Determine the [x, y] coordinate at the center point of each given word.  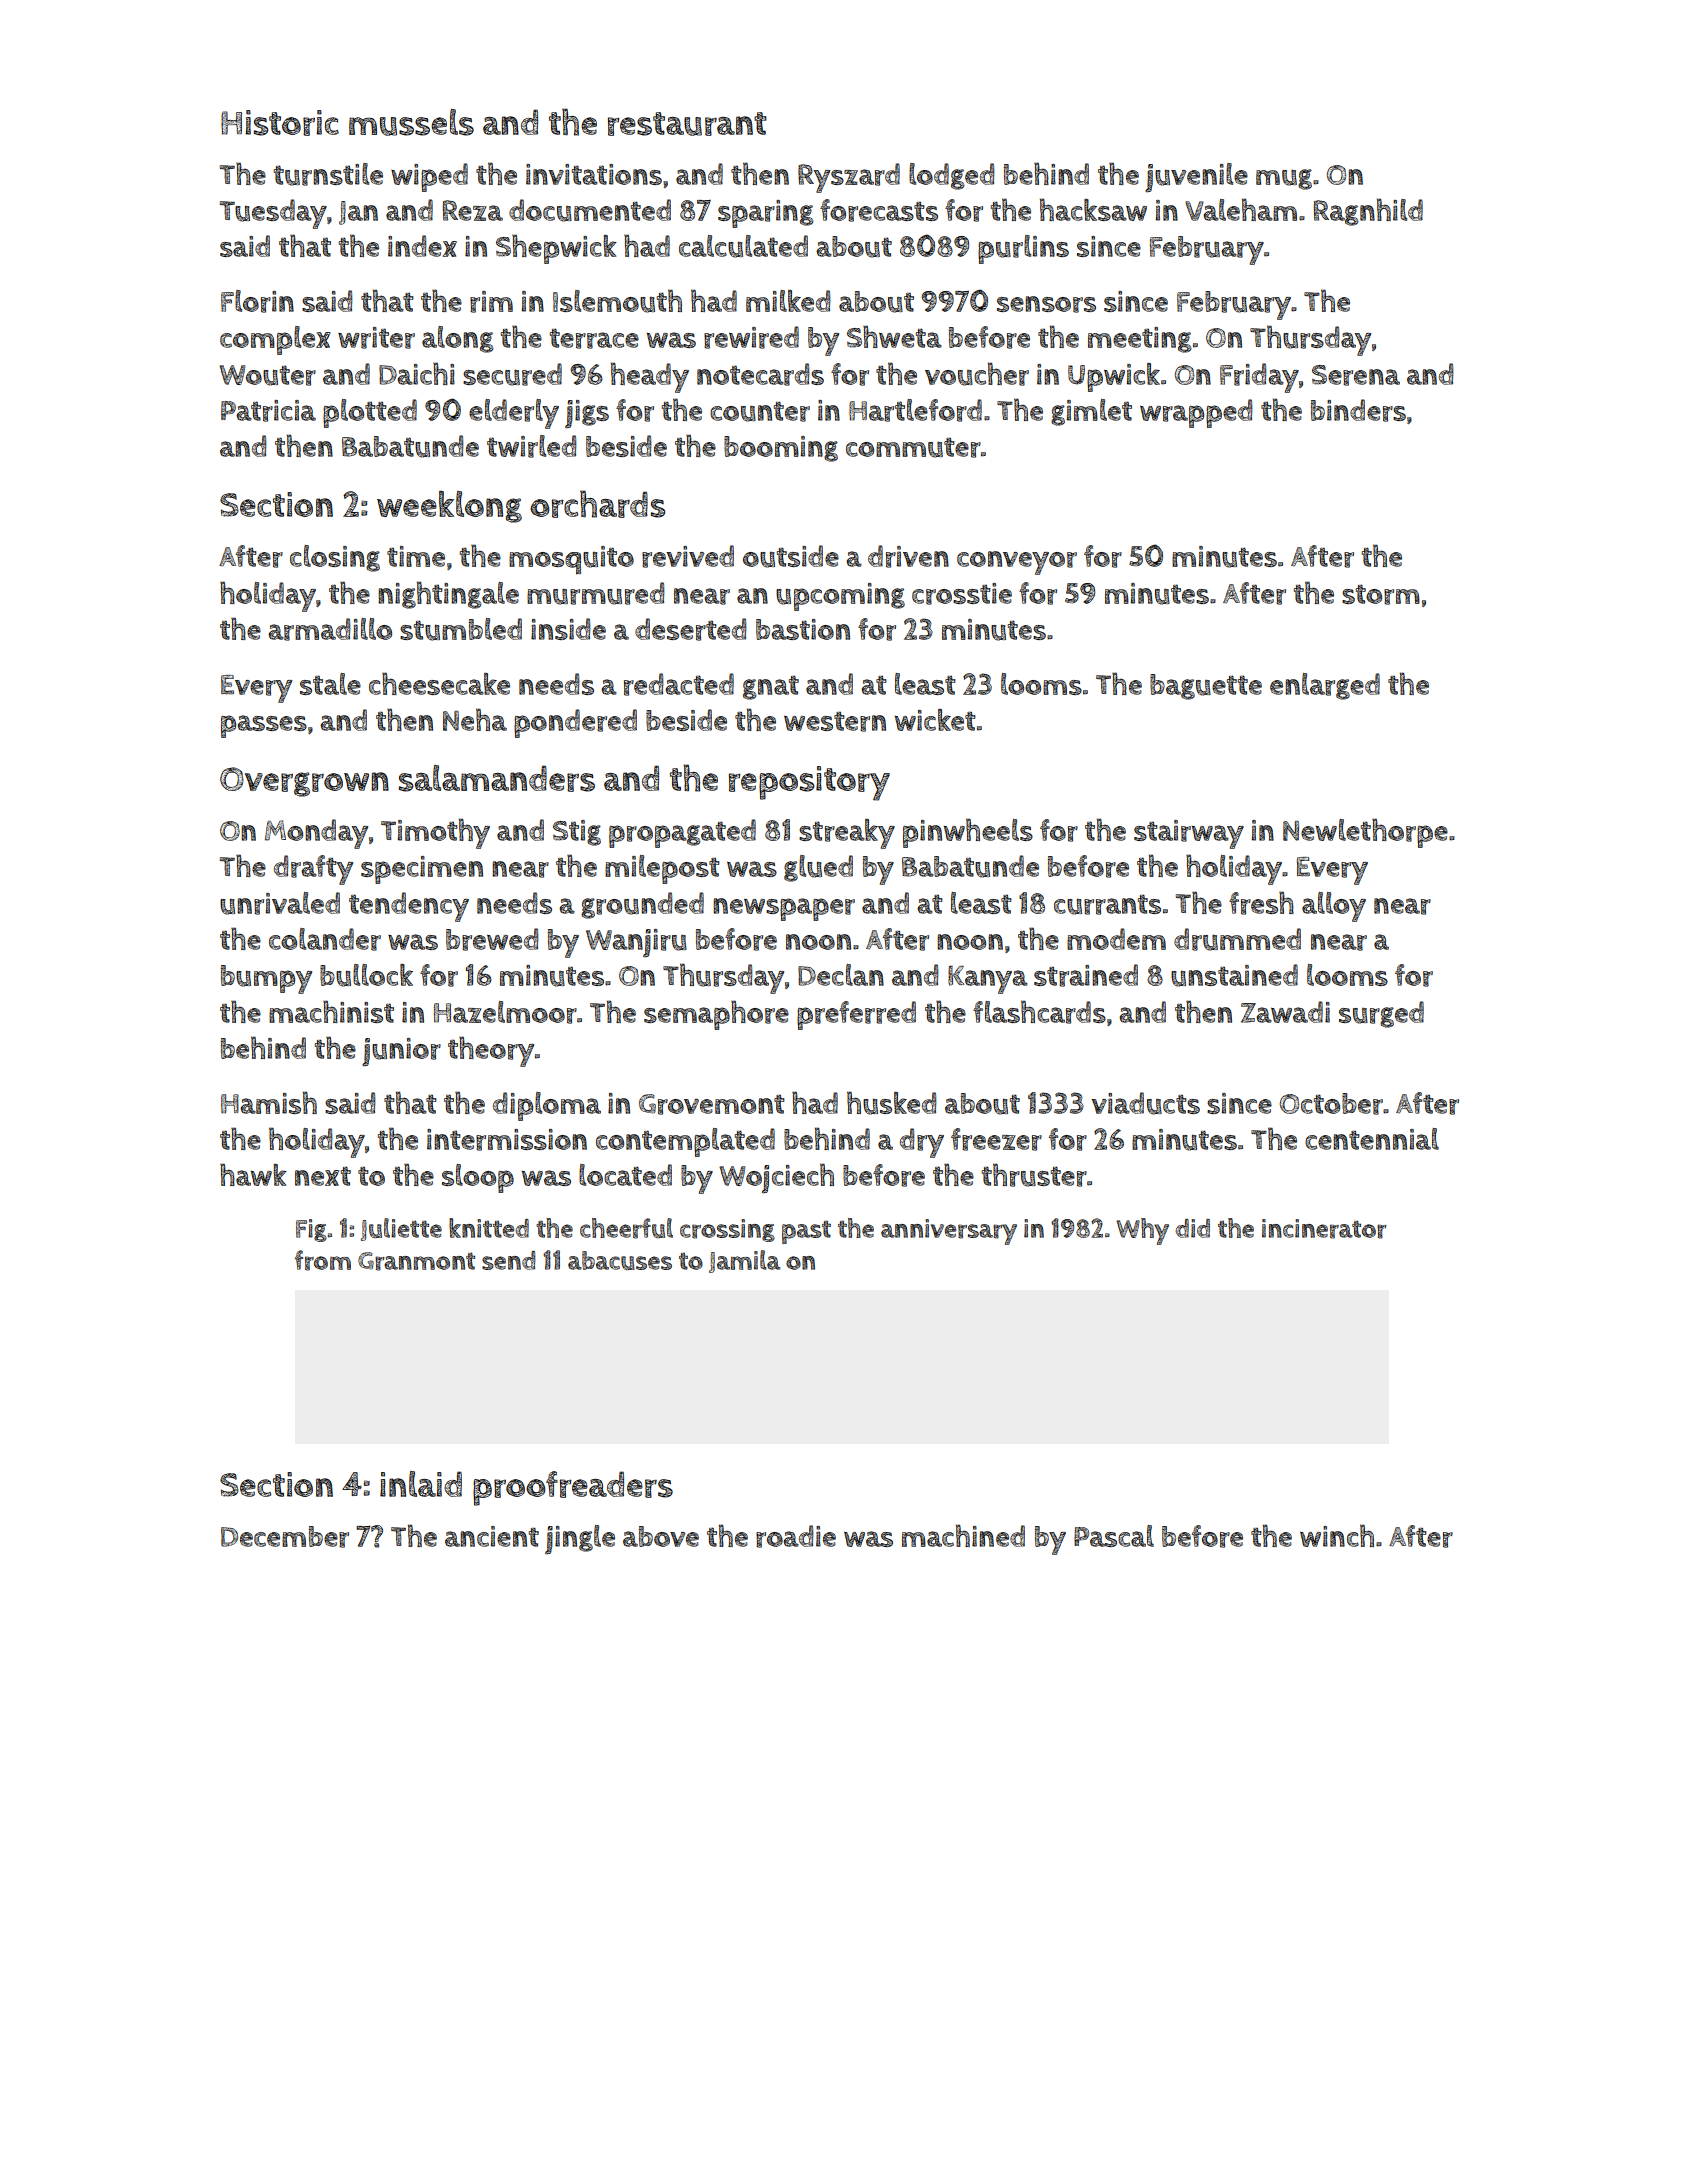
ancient [492, 1536]
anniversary [949, 1232]
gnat [771, 687]
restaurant [687, 124]
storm [1381, 594]
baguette [1206, 687]
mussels [411, 122]
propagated [682, 833]
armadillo [330, 629]
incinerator [1324, 1229]
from [323, 1260]
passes [264, 726]
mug [1284, 179]
